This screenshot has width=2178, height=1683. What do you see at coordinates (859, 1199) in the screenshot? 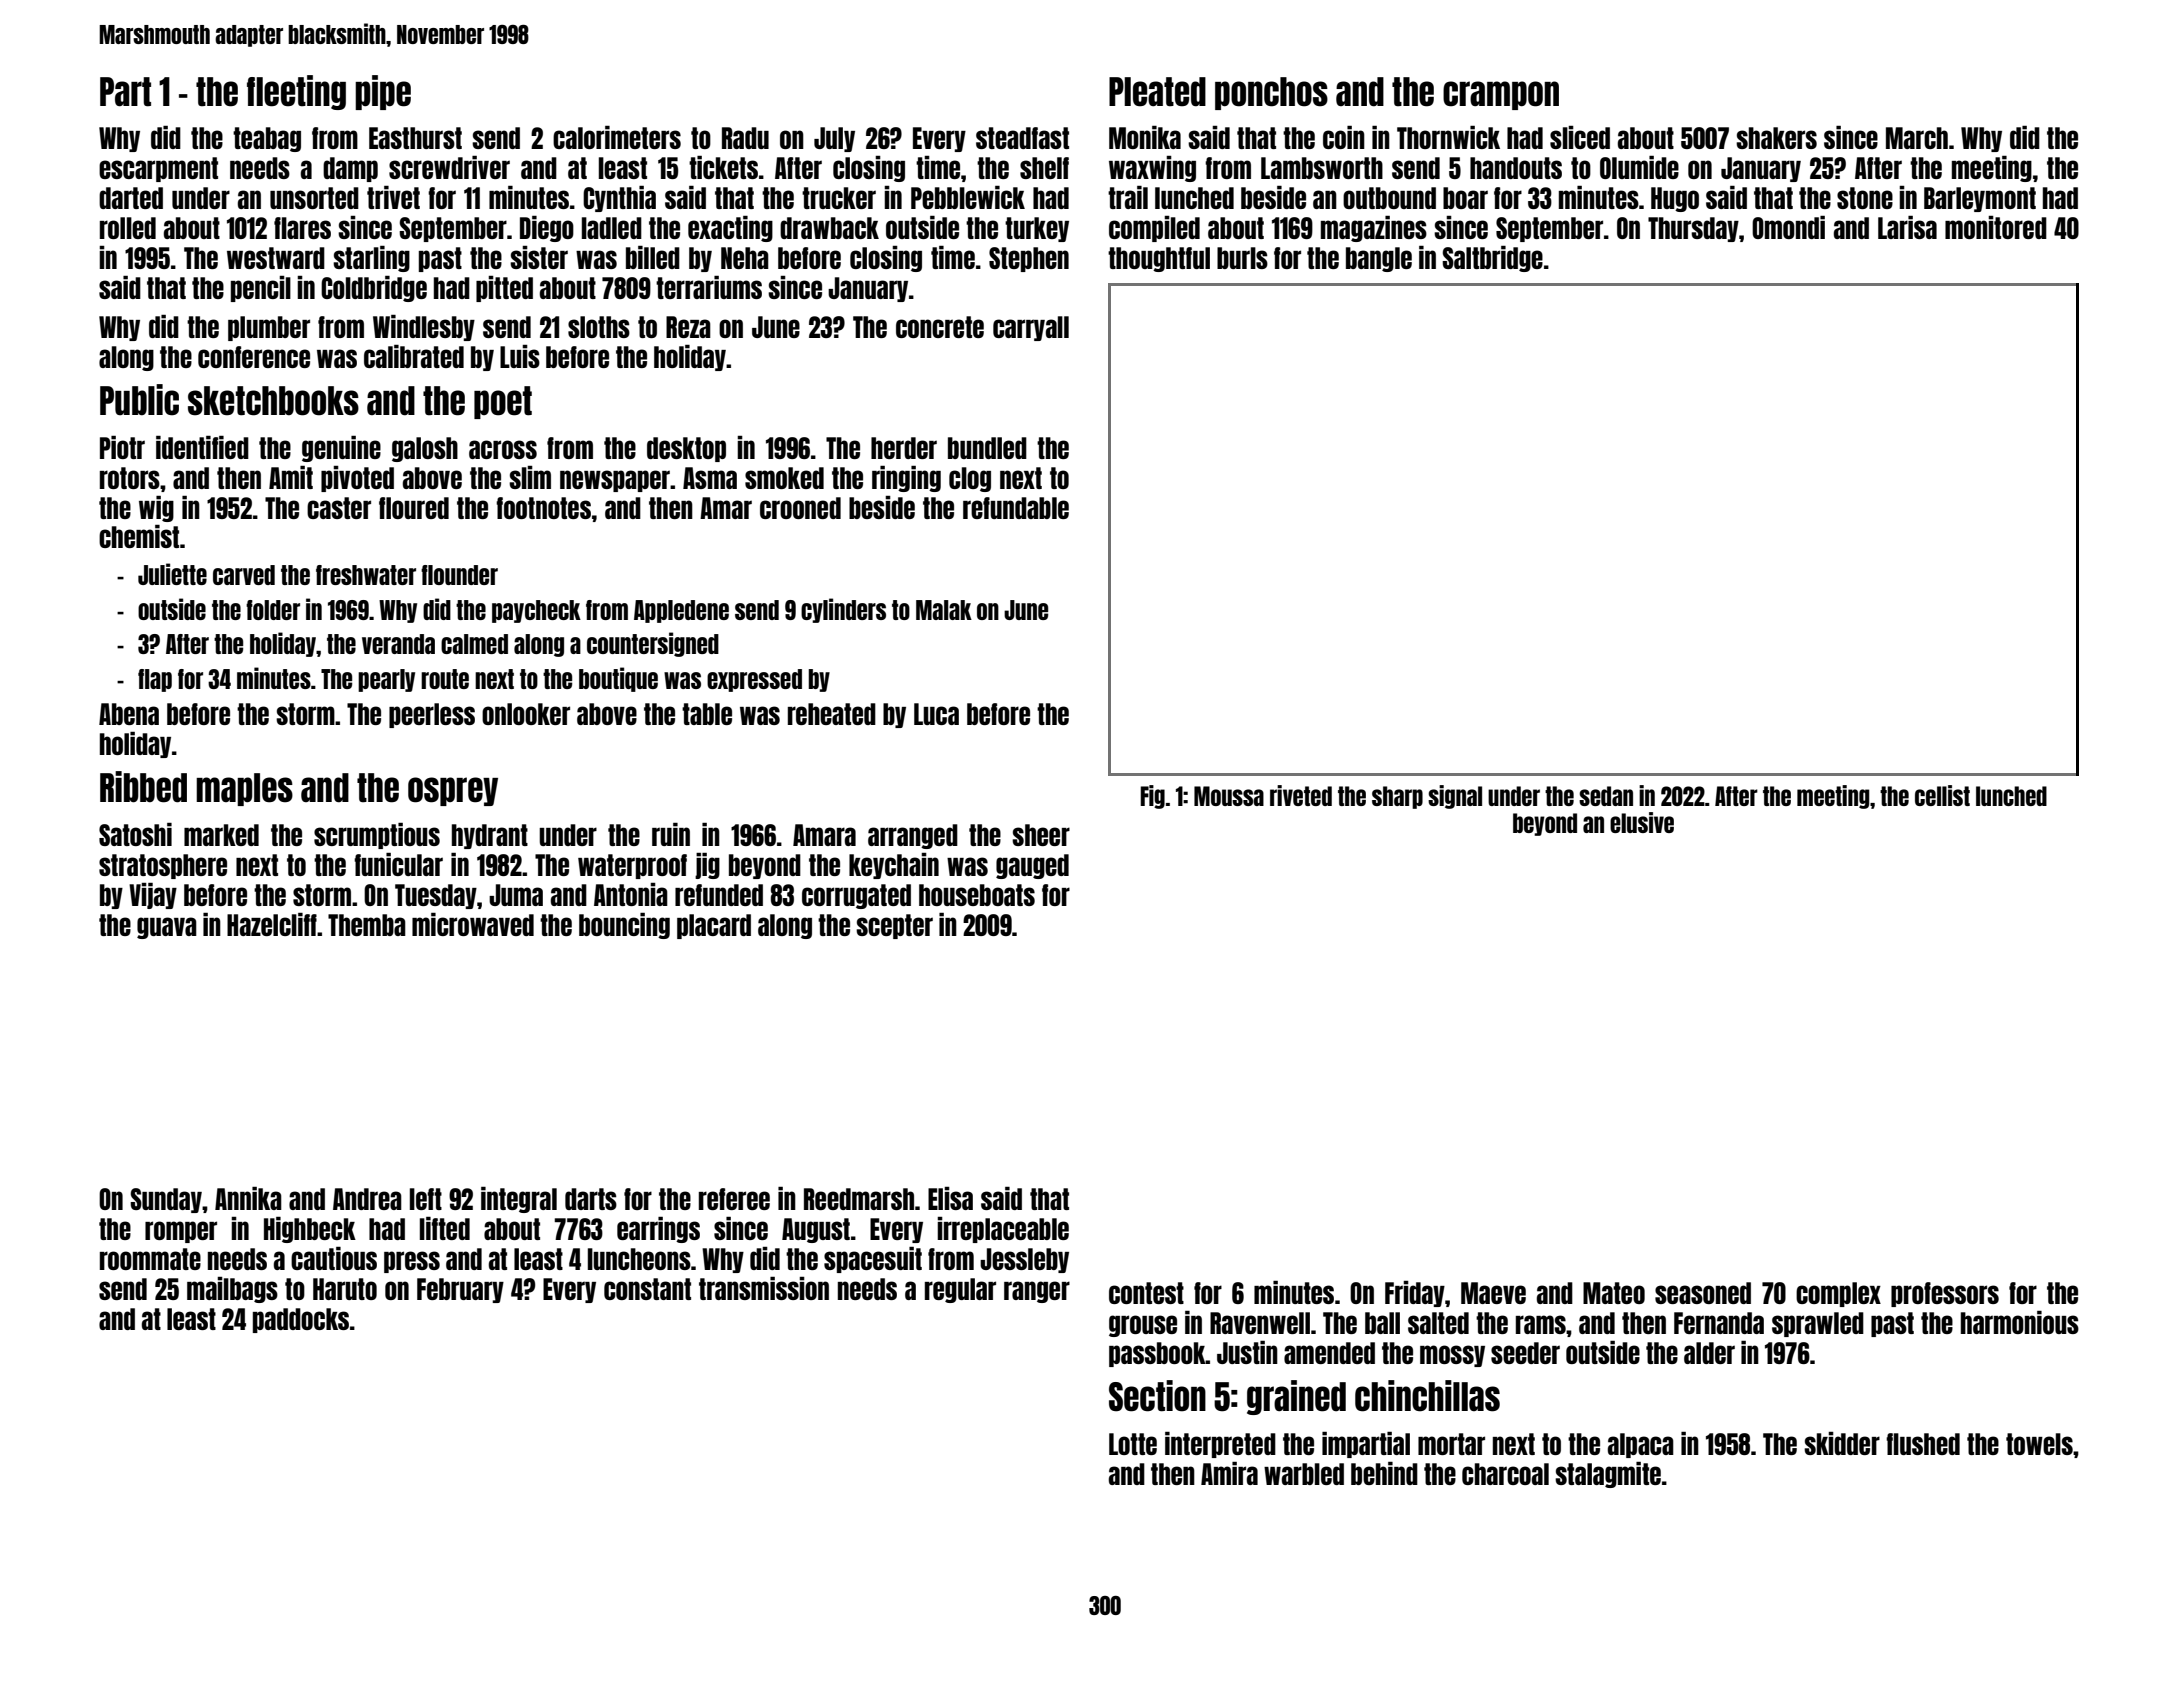
I see `Reedmarsh` at bounding box center [859, 1199].
